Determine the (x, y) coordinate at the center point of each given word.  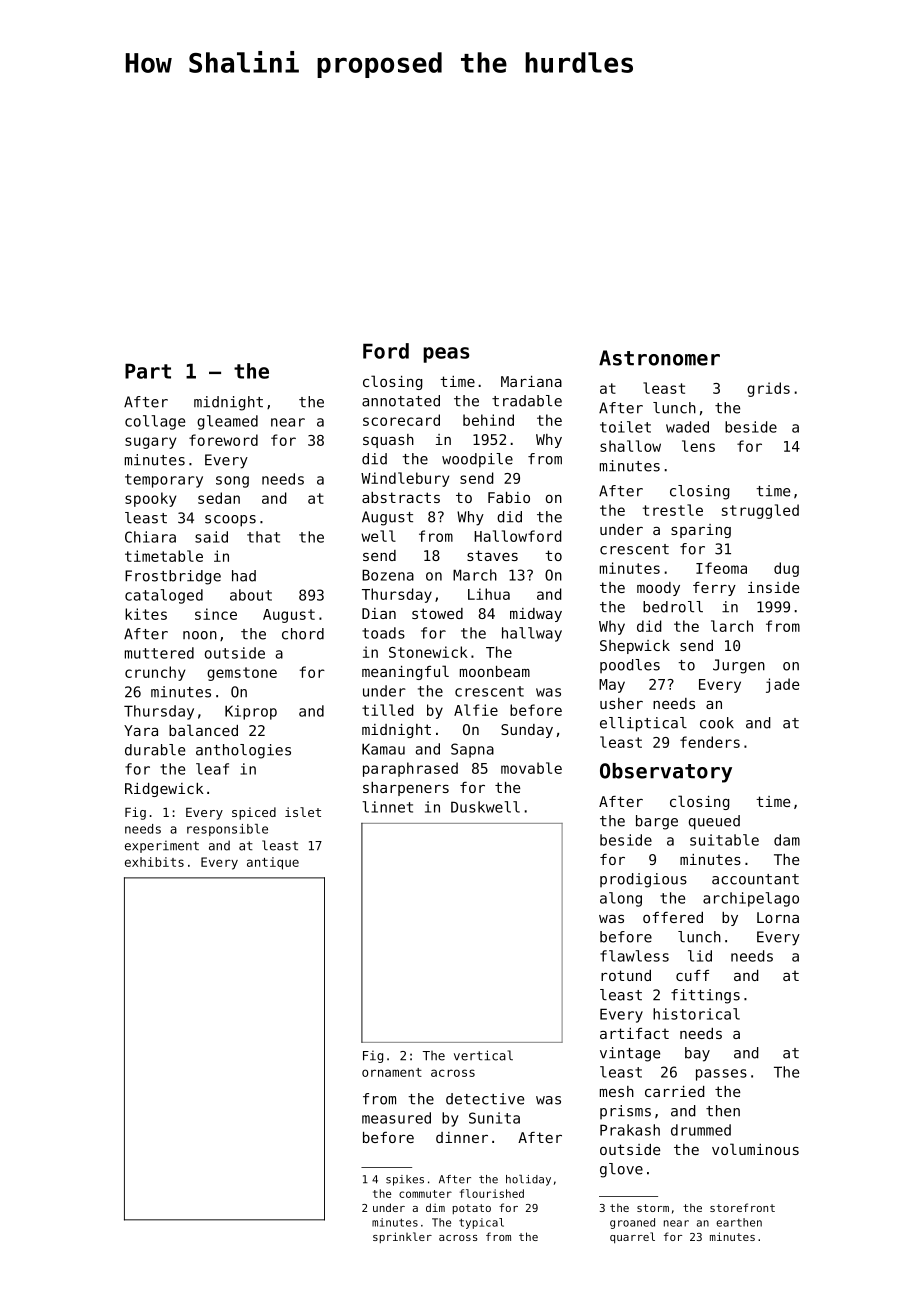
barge (657, 822)
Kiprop (251, 712)
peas (446, 355)
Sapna (472, 750)
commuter (425, 1194)
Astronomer (659, 358)
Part (148, 371)
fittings (705, 996)
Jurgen (739, 666)
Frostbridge (173, 577)
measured (396, 1118)
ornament (392, 1072)
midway (536, 615)
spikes (405, 1180)
